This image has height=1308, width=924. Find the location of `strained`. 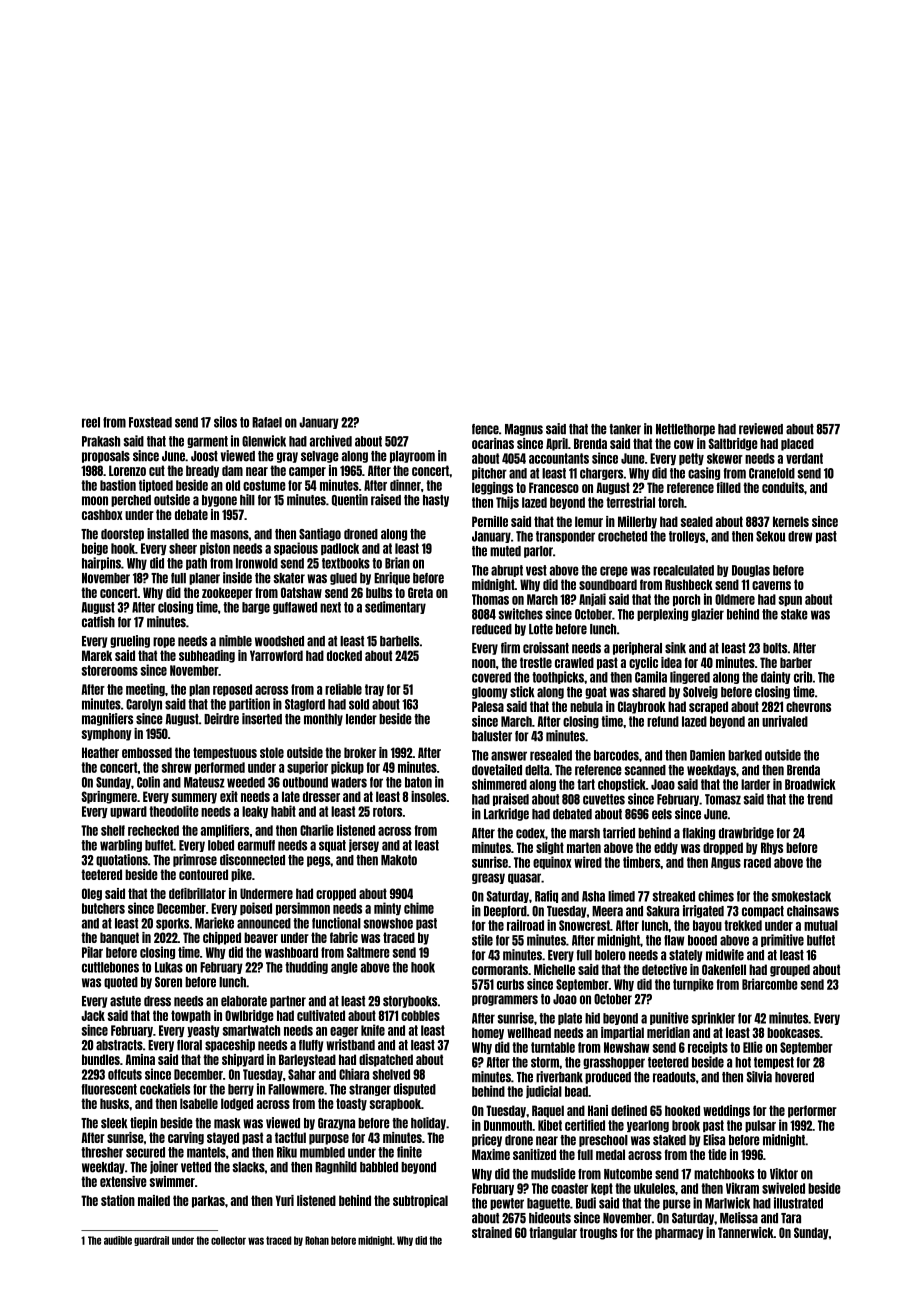

strained is located at coordinates (492, 1232).
